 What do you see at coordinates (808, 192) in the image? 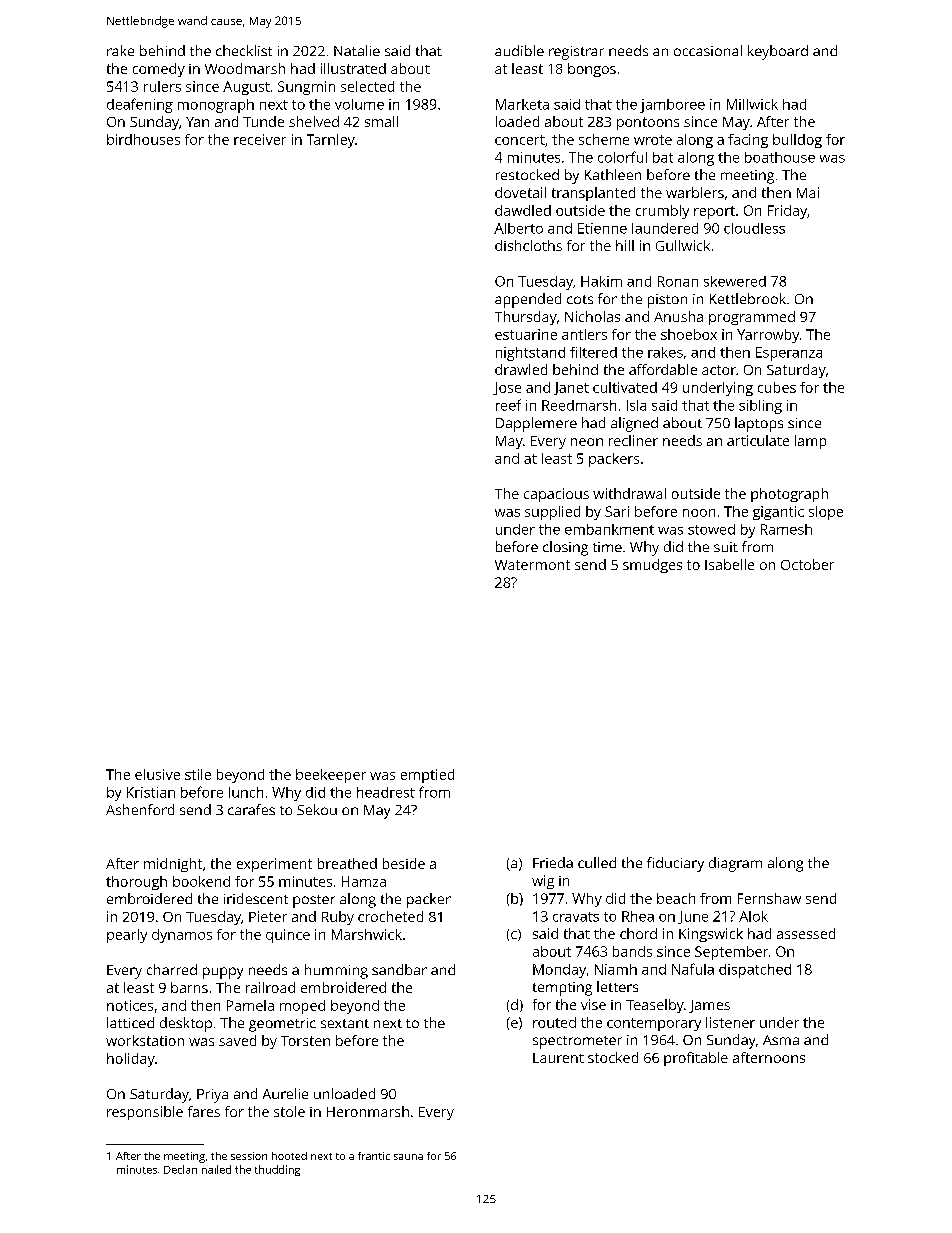
I see `Mai` at bounding box center [808, 192].
